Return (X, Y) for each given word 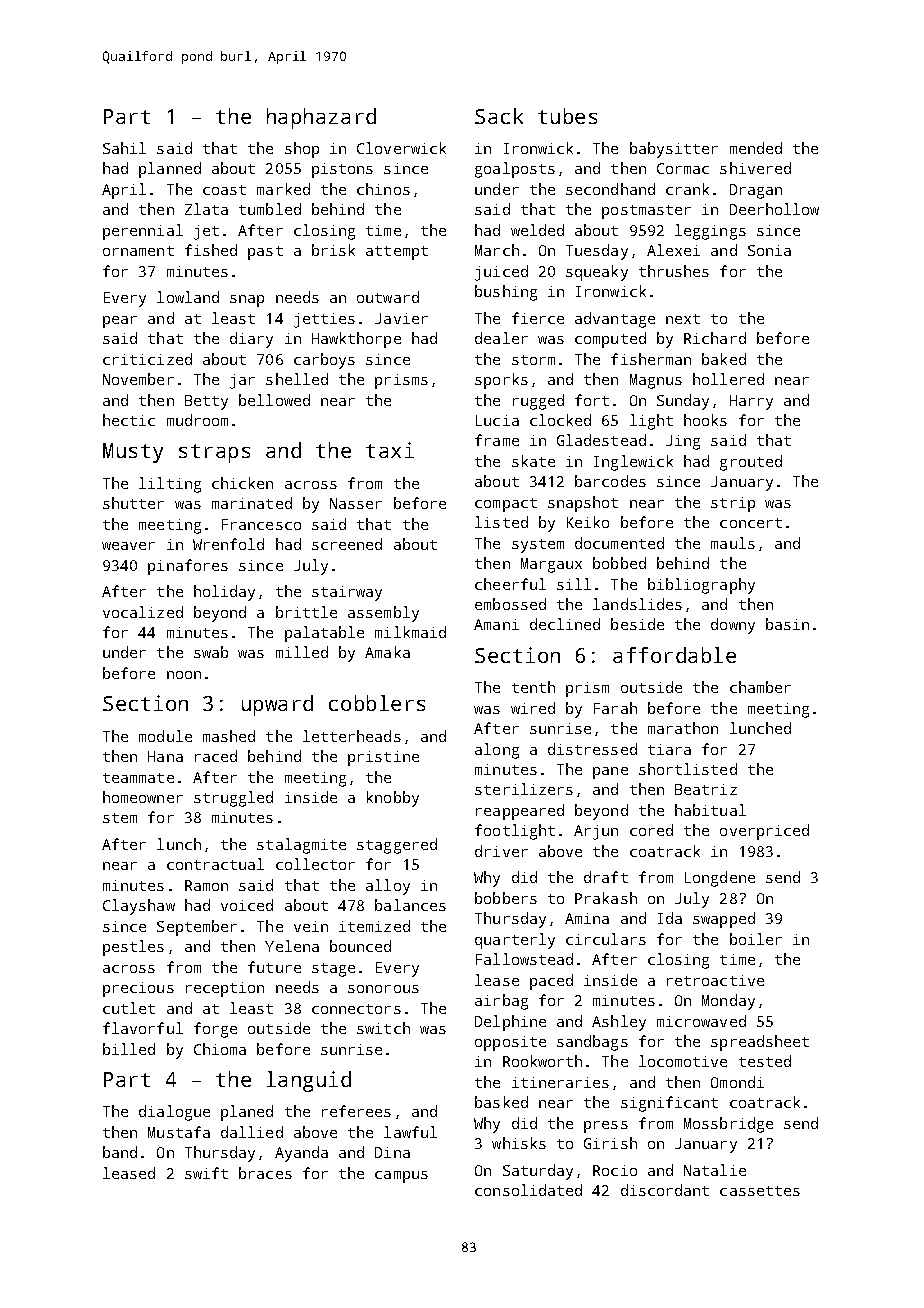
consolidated (528, 1190)
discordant (665, 1190)
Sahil (124, 148)
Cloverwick (401, 148)
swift (206, 1173)
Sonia (769, 250)
